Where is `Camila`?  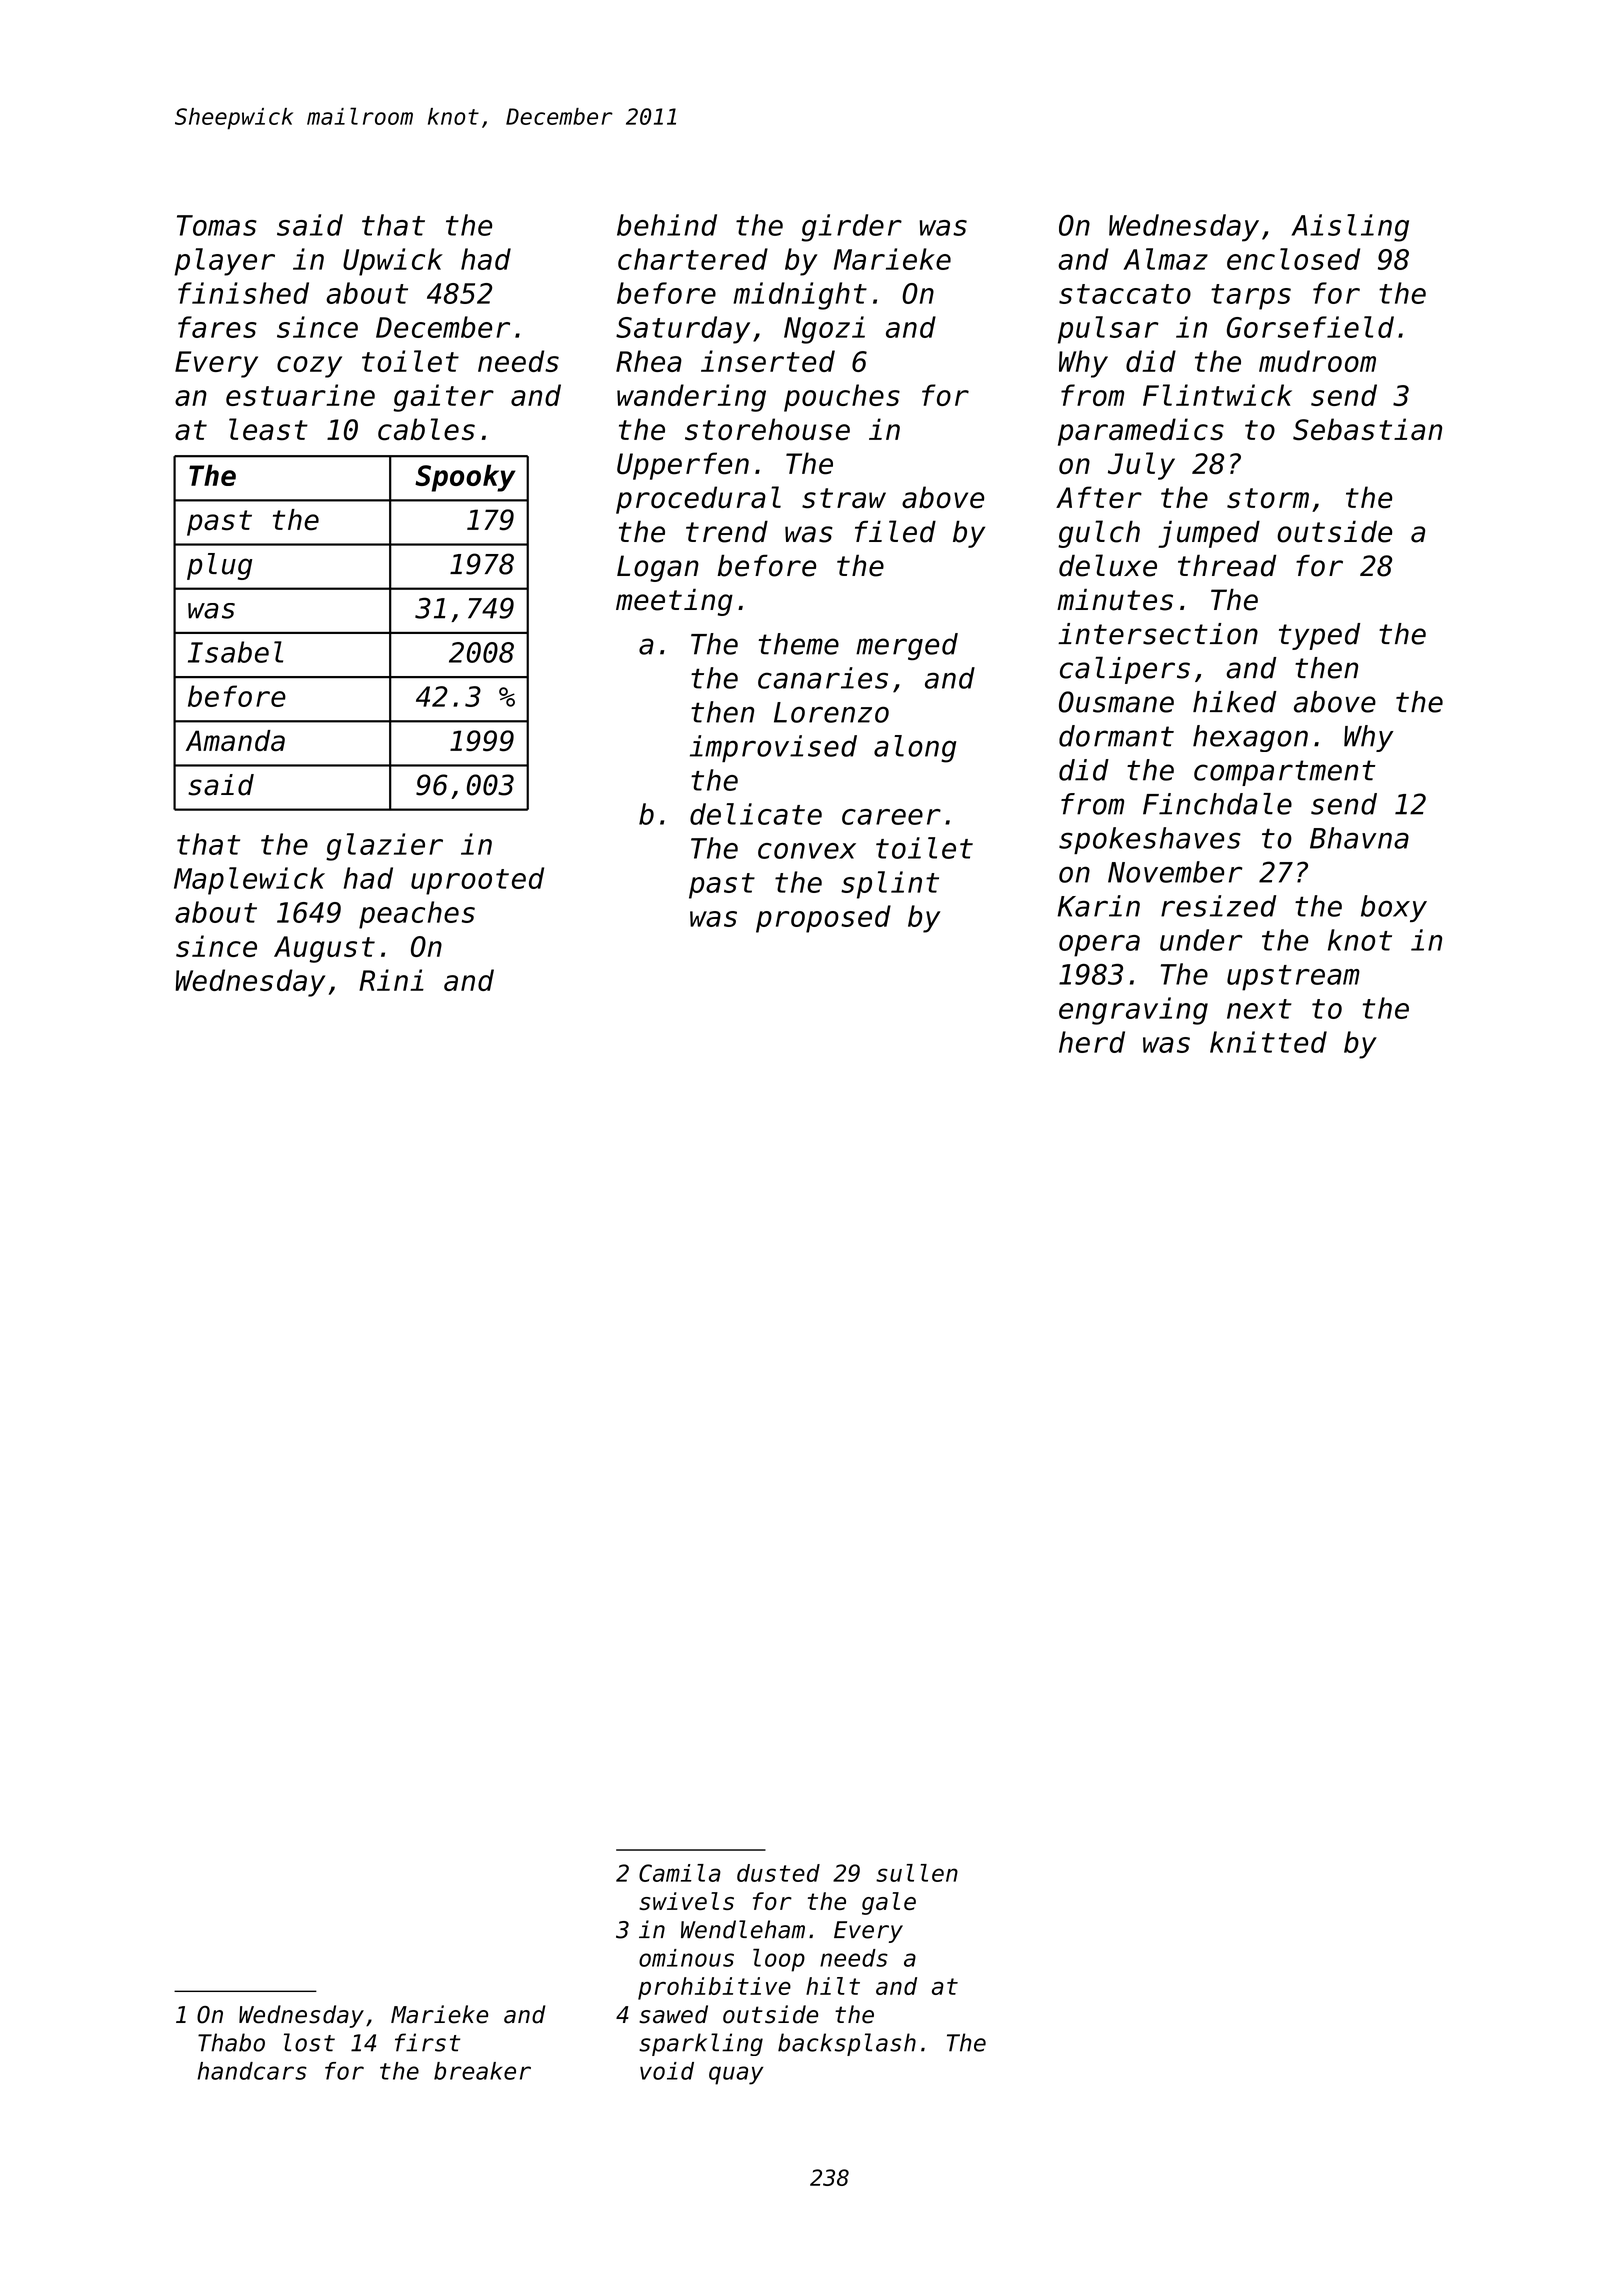
Camila is located at coordinates (680, 1873).
